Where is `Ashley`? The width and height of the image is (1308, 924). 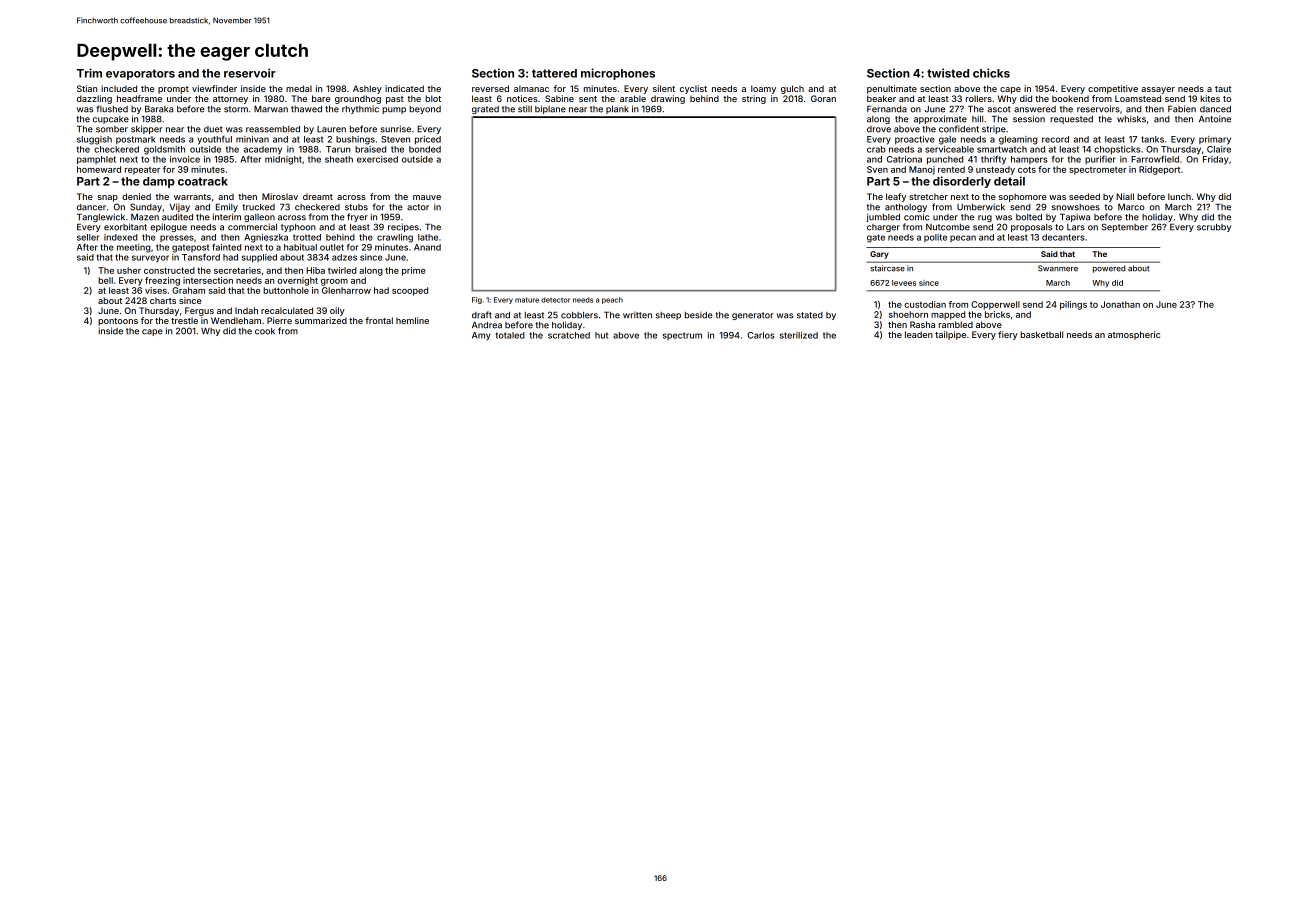
Ashley is located at coordinates (367, 89).
